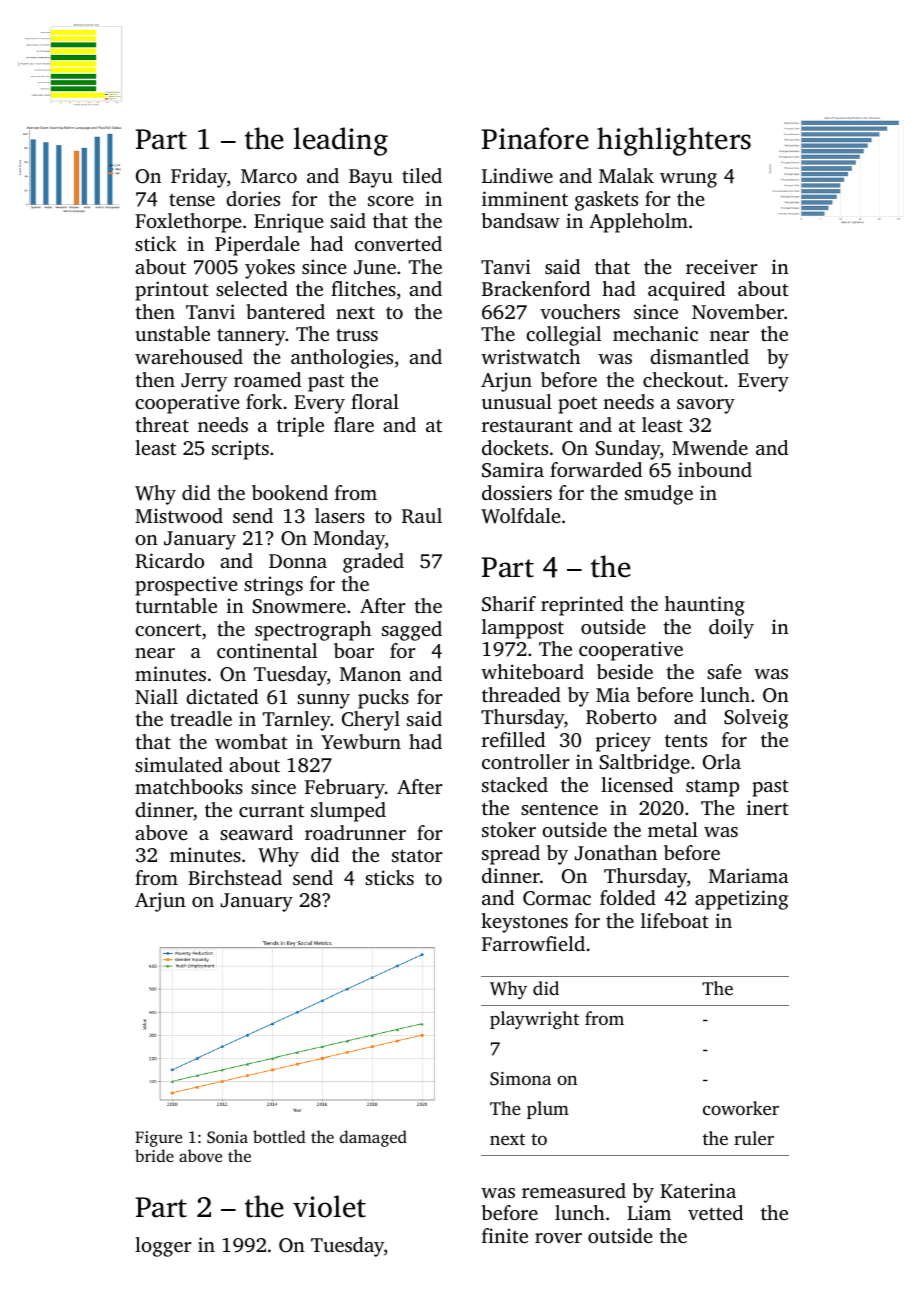  What do you see at coordinates (582, 606) in the screenshot?
I see `reprinted` at bounding box center [582, 606].
